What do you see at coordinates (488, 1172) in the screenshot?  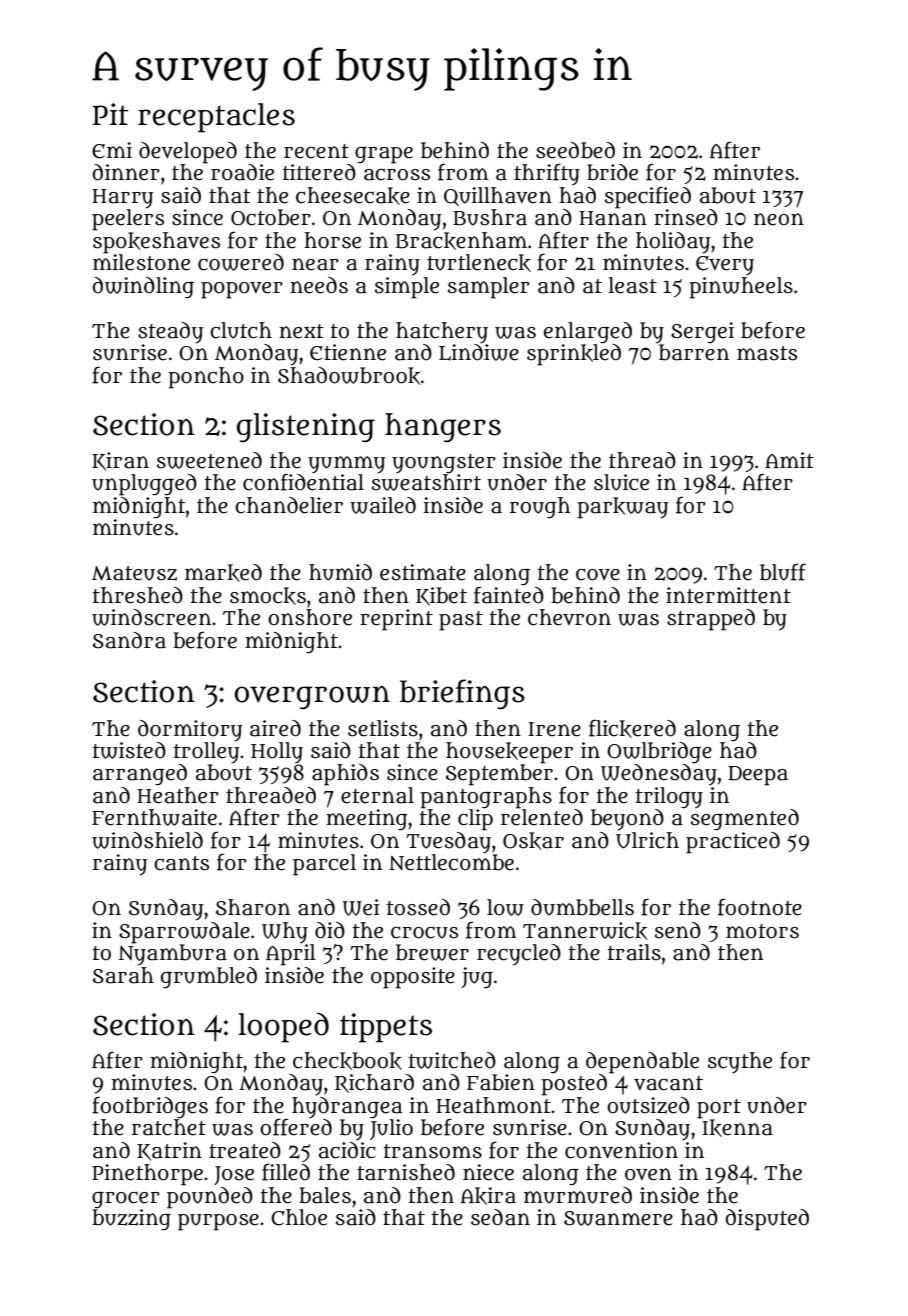 I see `niece` at bounding box center [488, 1172].
